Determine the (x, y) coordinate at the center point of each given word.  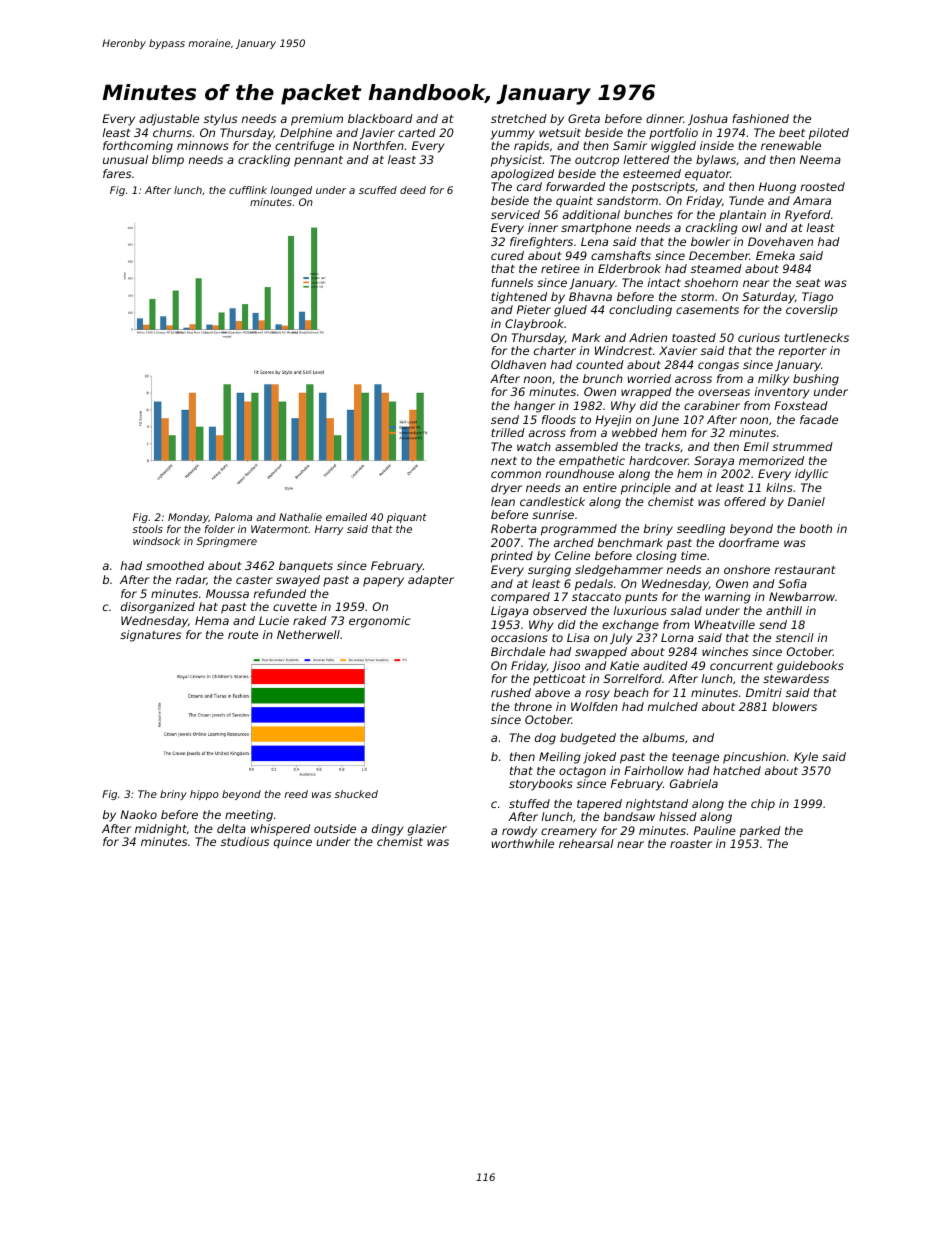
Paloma (233, 517)
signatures (150, 636)
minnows (203, 145)
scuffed (378, 190)
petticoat (559, 680)
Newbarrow (802, 596)
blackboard (380, 118)
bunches (648, 214)
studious (245, 841)
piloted (829, 134)
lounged (291, 191)
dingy (388, 830)
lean (503, 501)
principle (646, 489)
